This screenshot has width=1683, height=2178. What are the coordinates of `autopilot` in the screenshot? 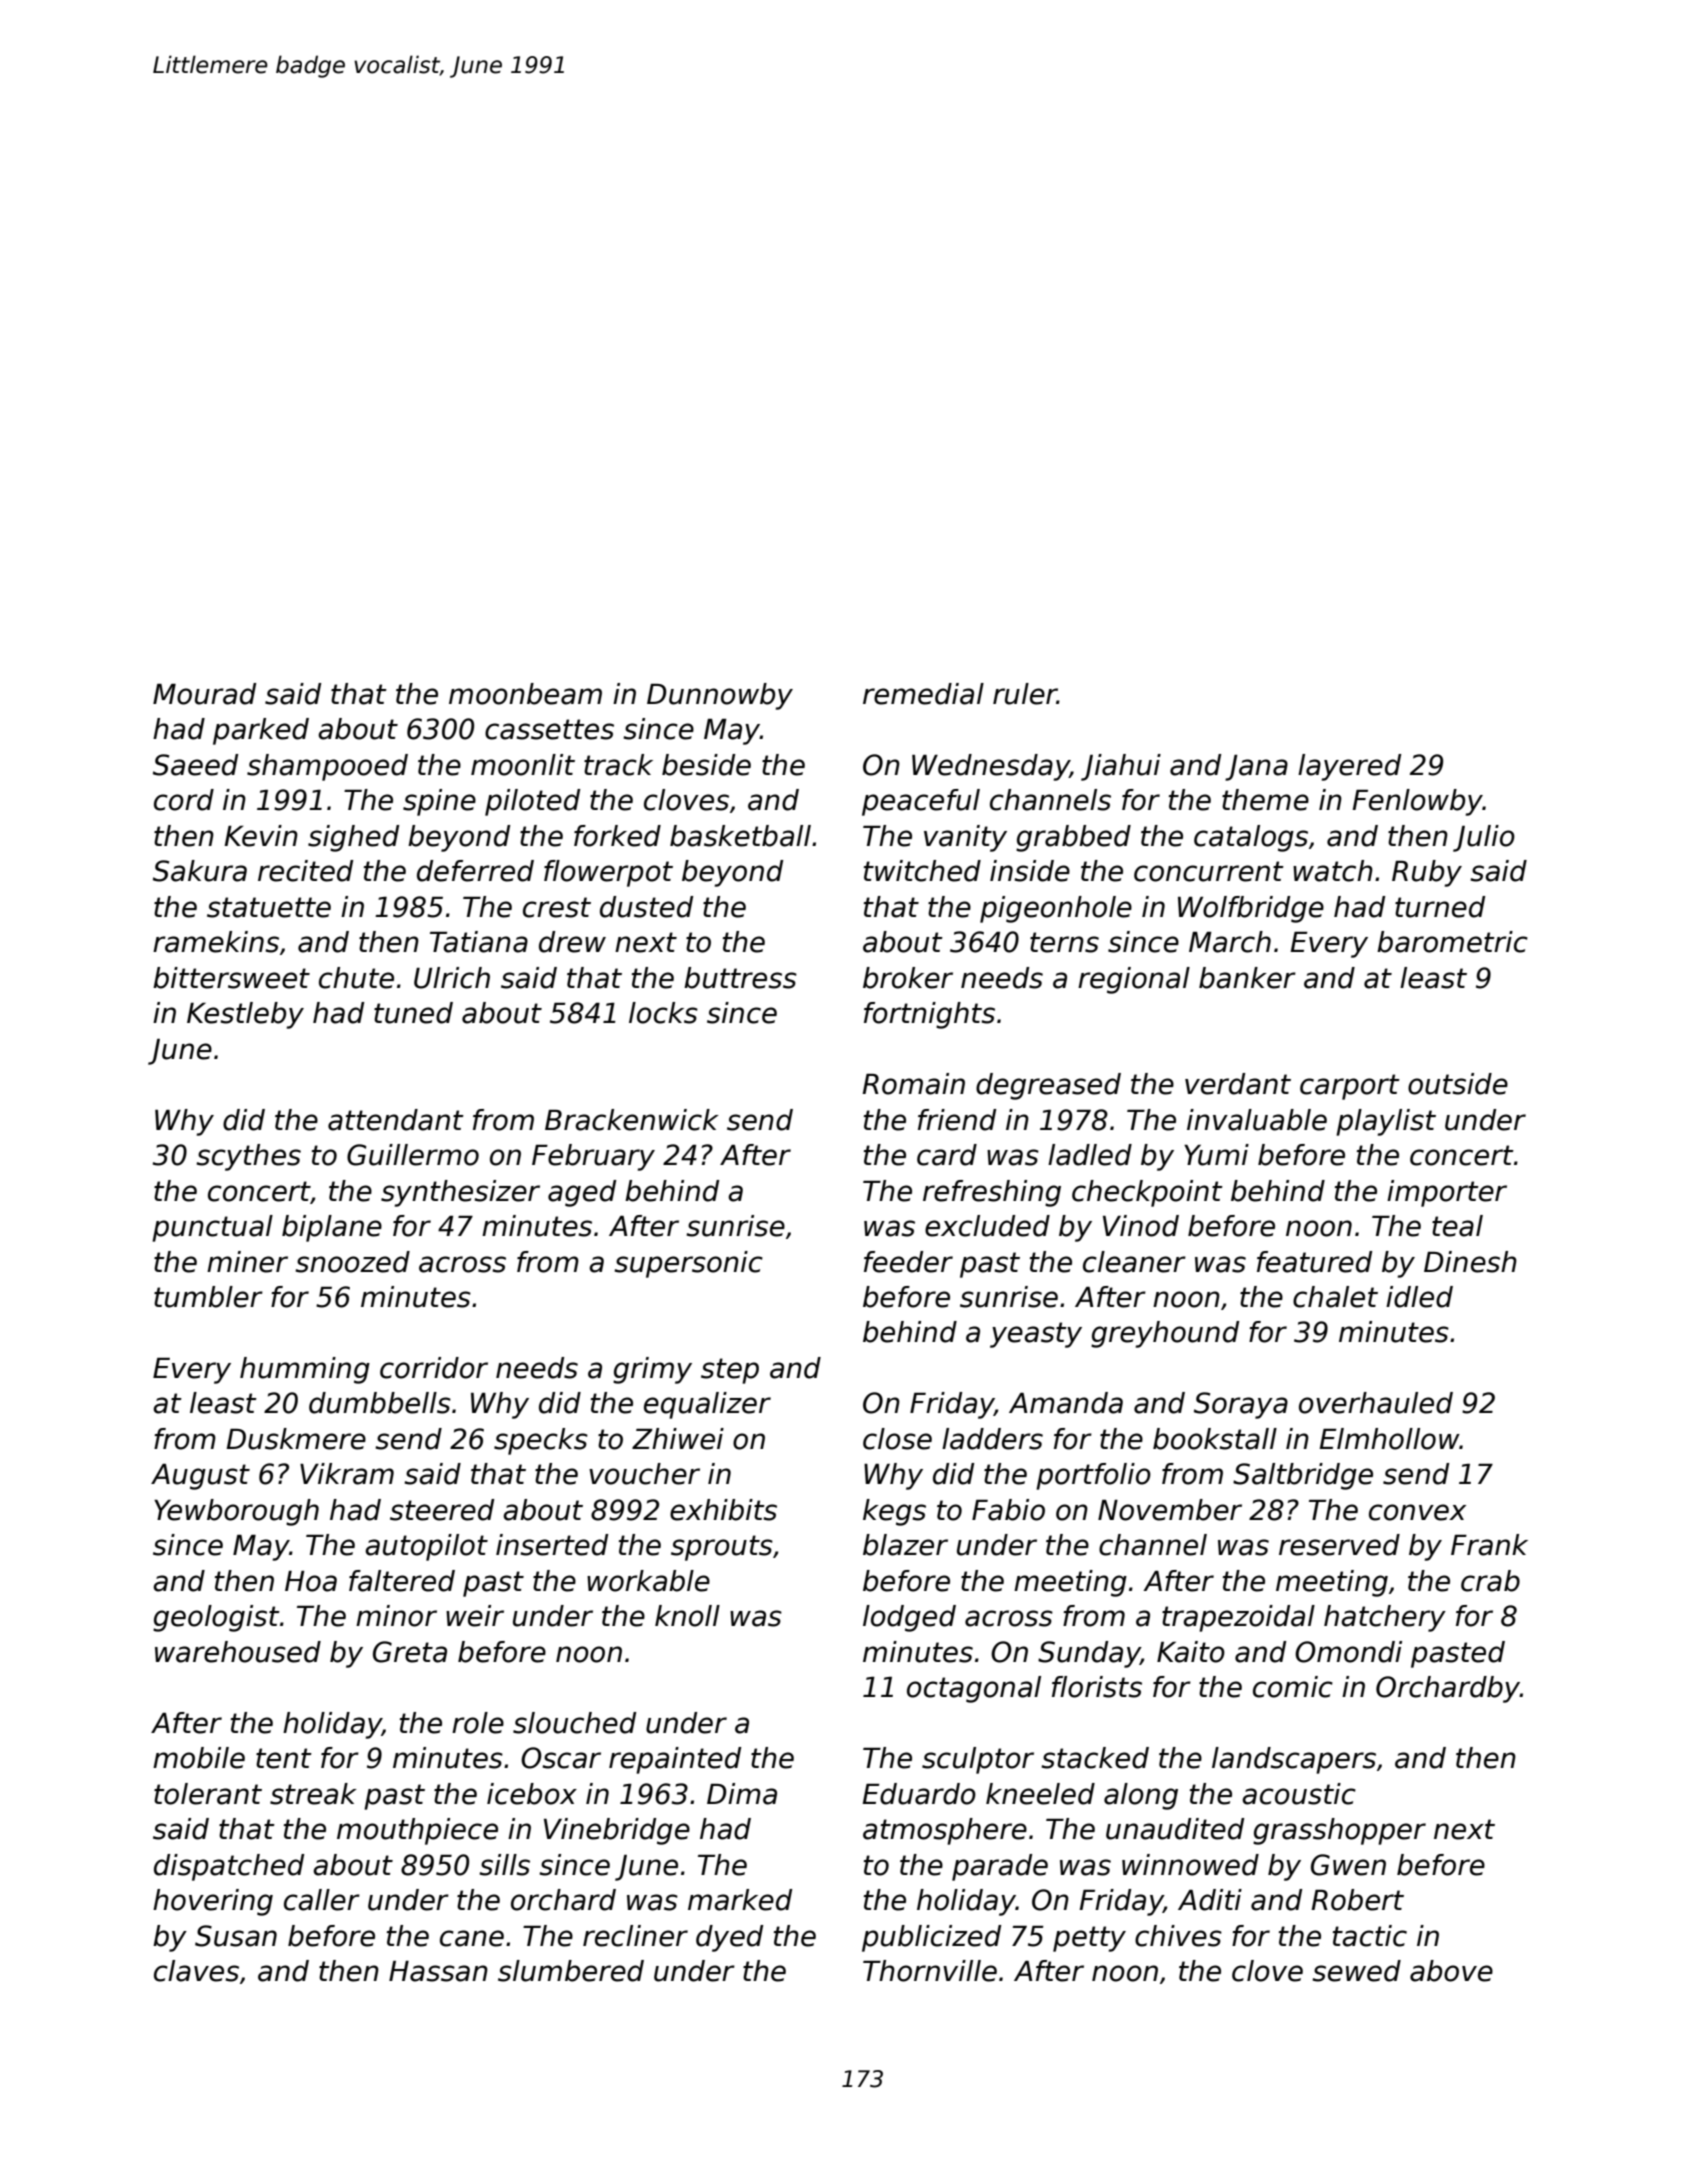 It's located at (426, 1547).
